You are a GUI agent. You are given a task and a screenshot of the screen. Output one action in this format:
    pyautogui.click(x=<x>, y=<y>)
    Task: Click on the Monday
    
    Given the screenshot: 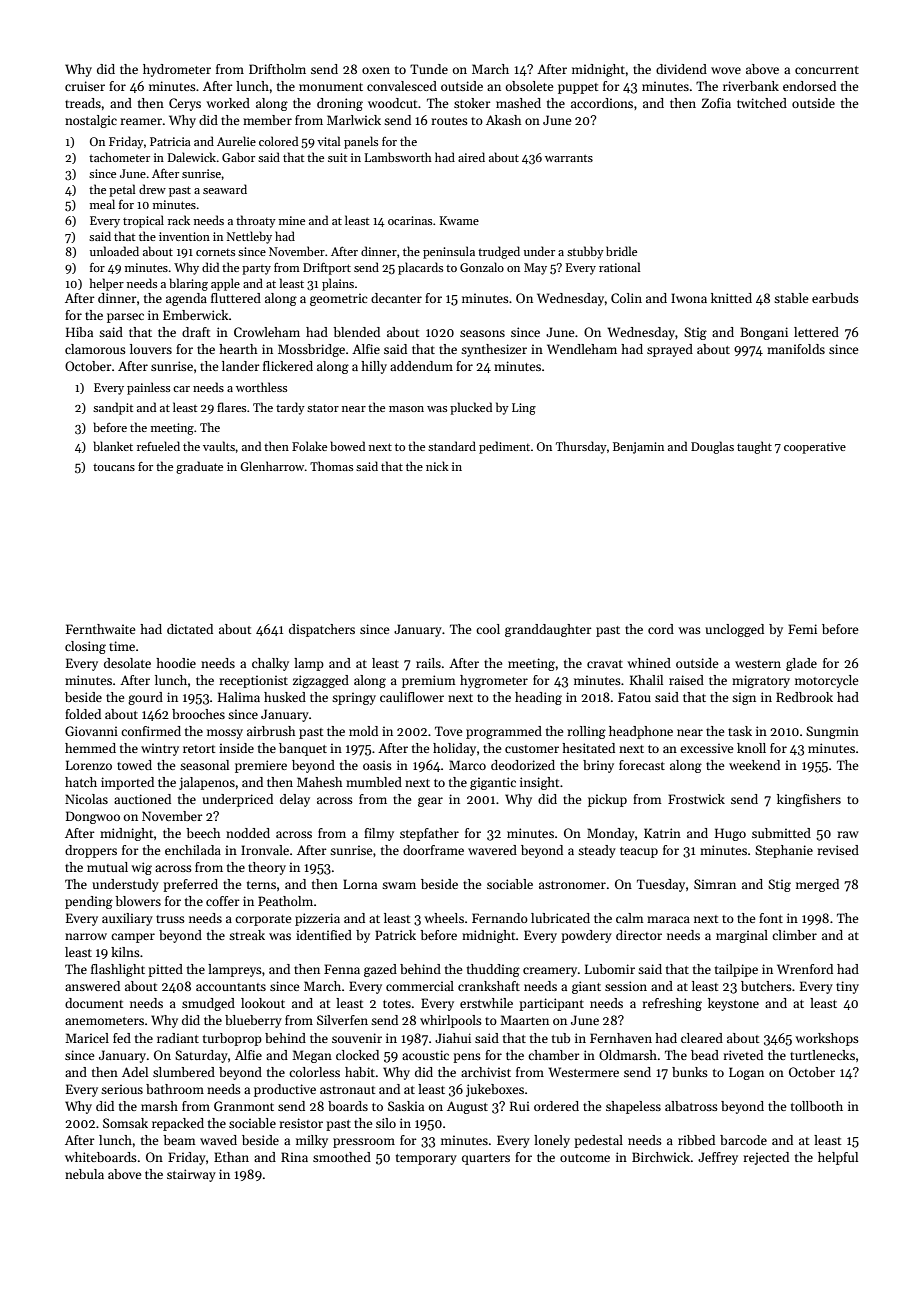 What is the action you would take?
    pyautogui.click(x=611, y=834)
